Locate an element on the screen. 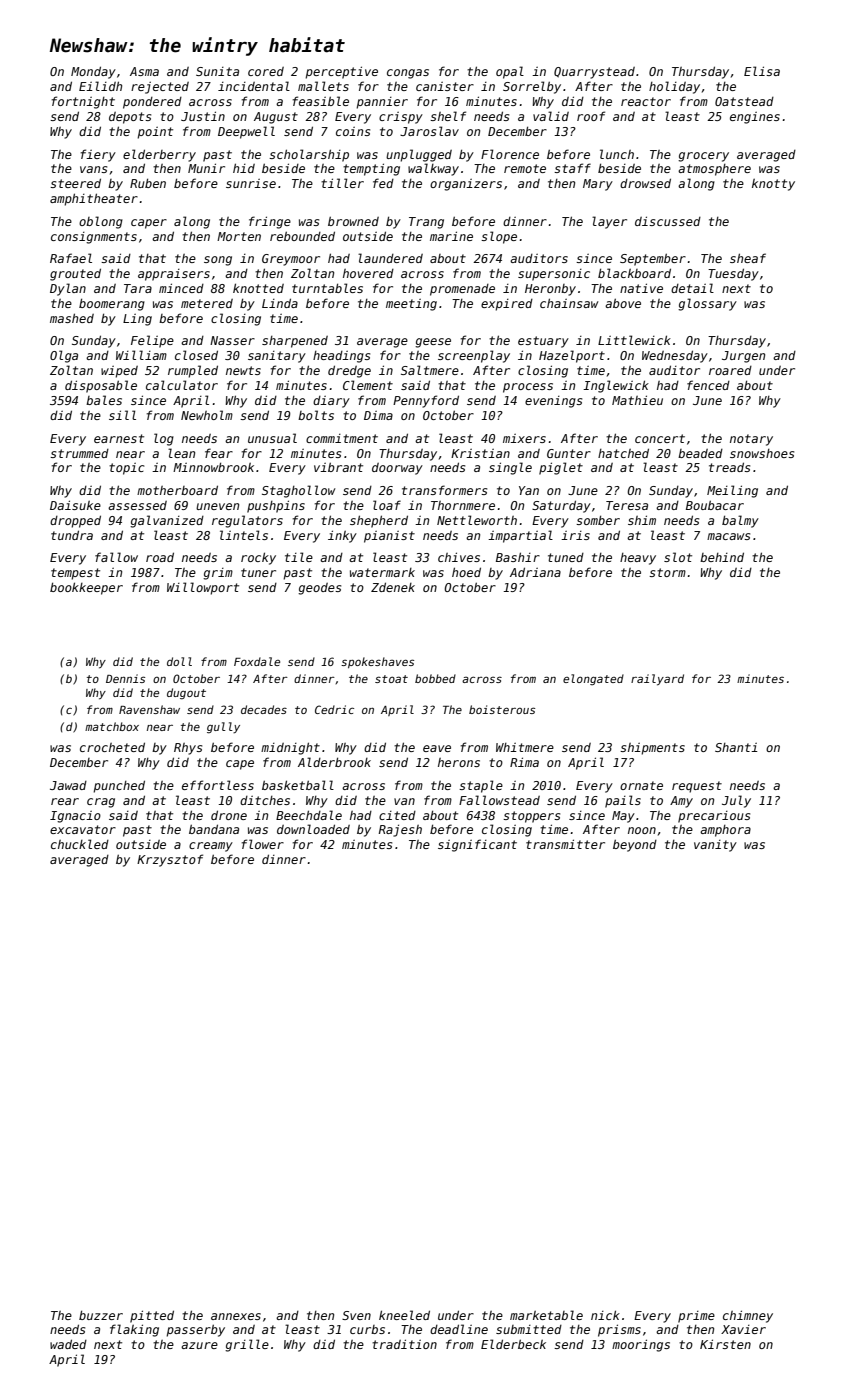  canister is located at coordinates (445, 86).
